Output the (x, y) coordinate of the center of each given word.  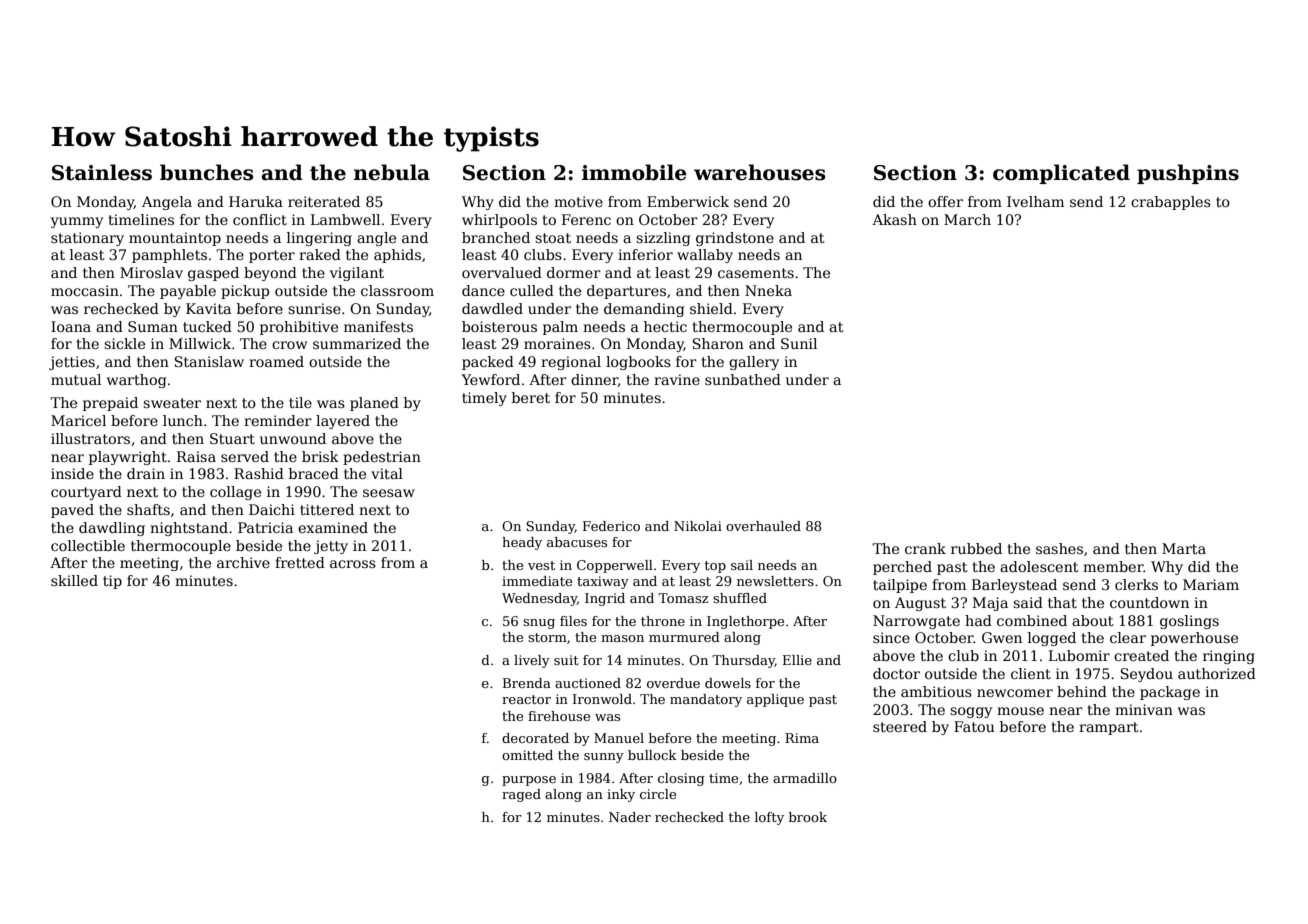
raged (521, 795)
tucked (207, 326)
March (967, 219)
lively (532, 661)
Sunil (799, 343)
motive (578, 201)
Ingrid (605, 599)
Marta (1184, 548)
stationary (87, 239)
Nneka (768, 290)
